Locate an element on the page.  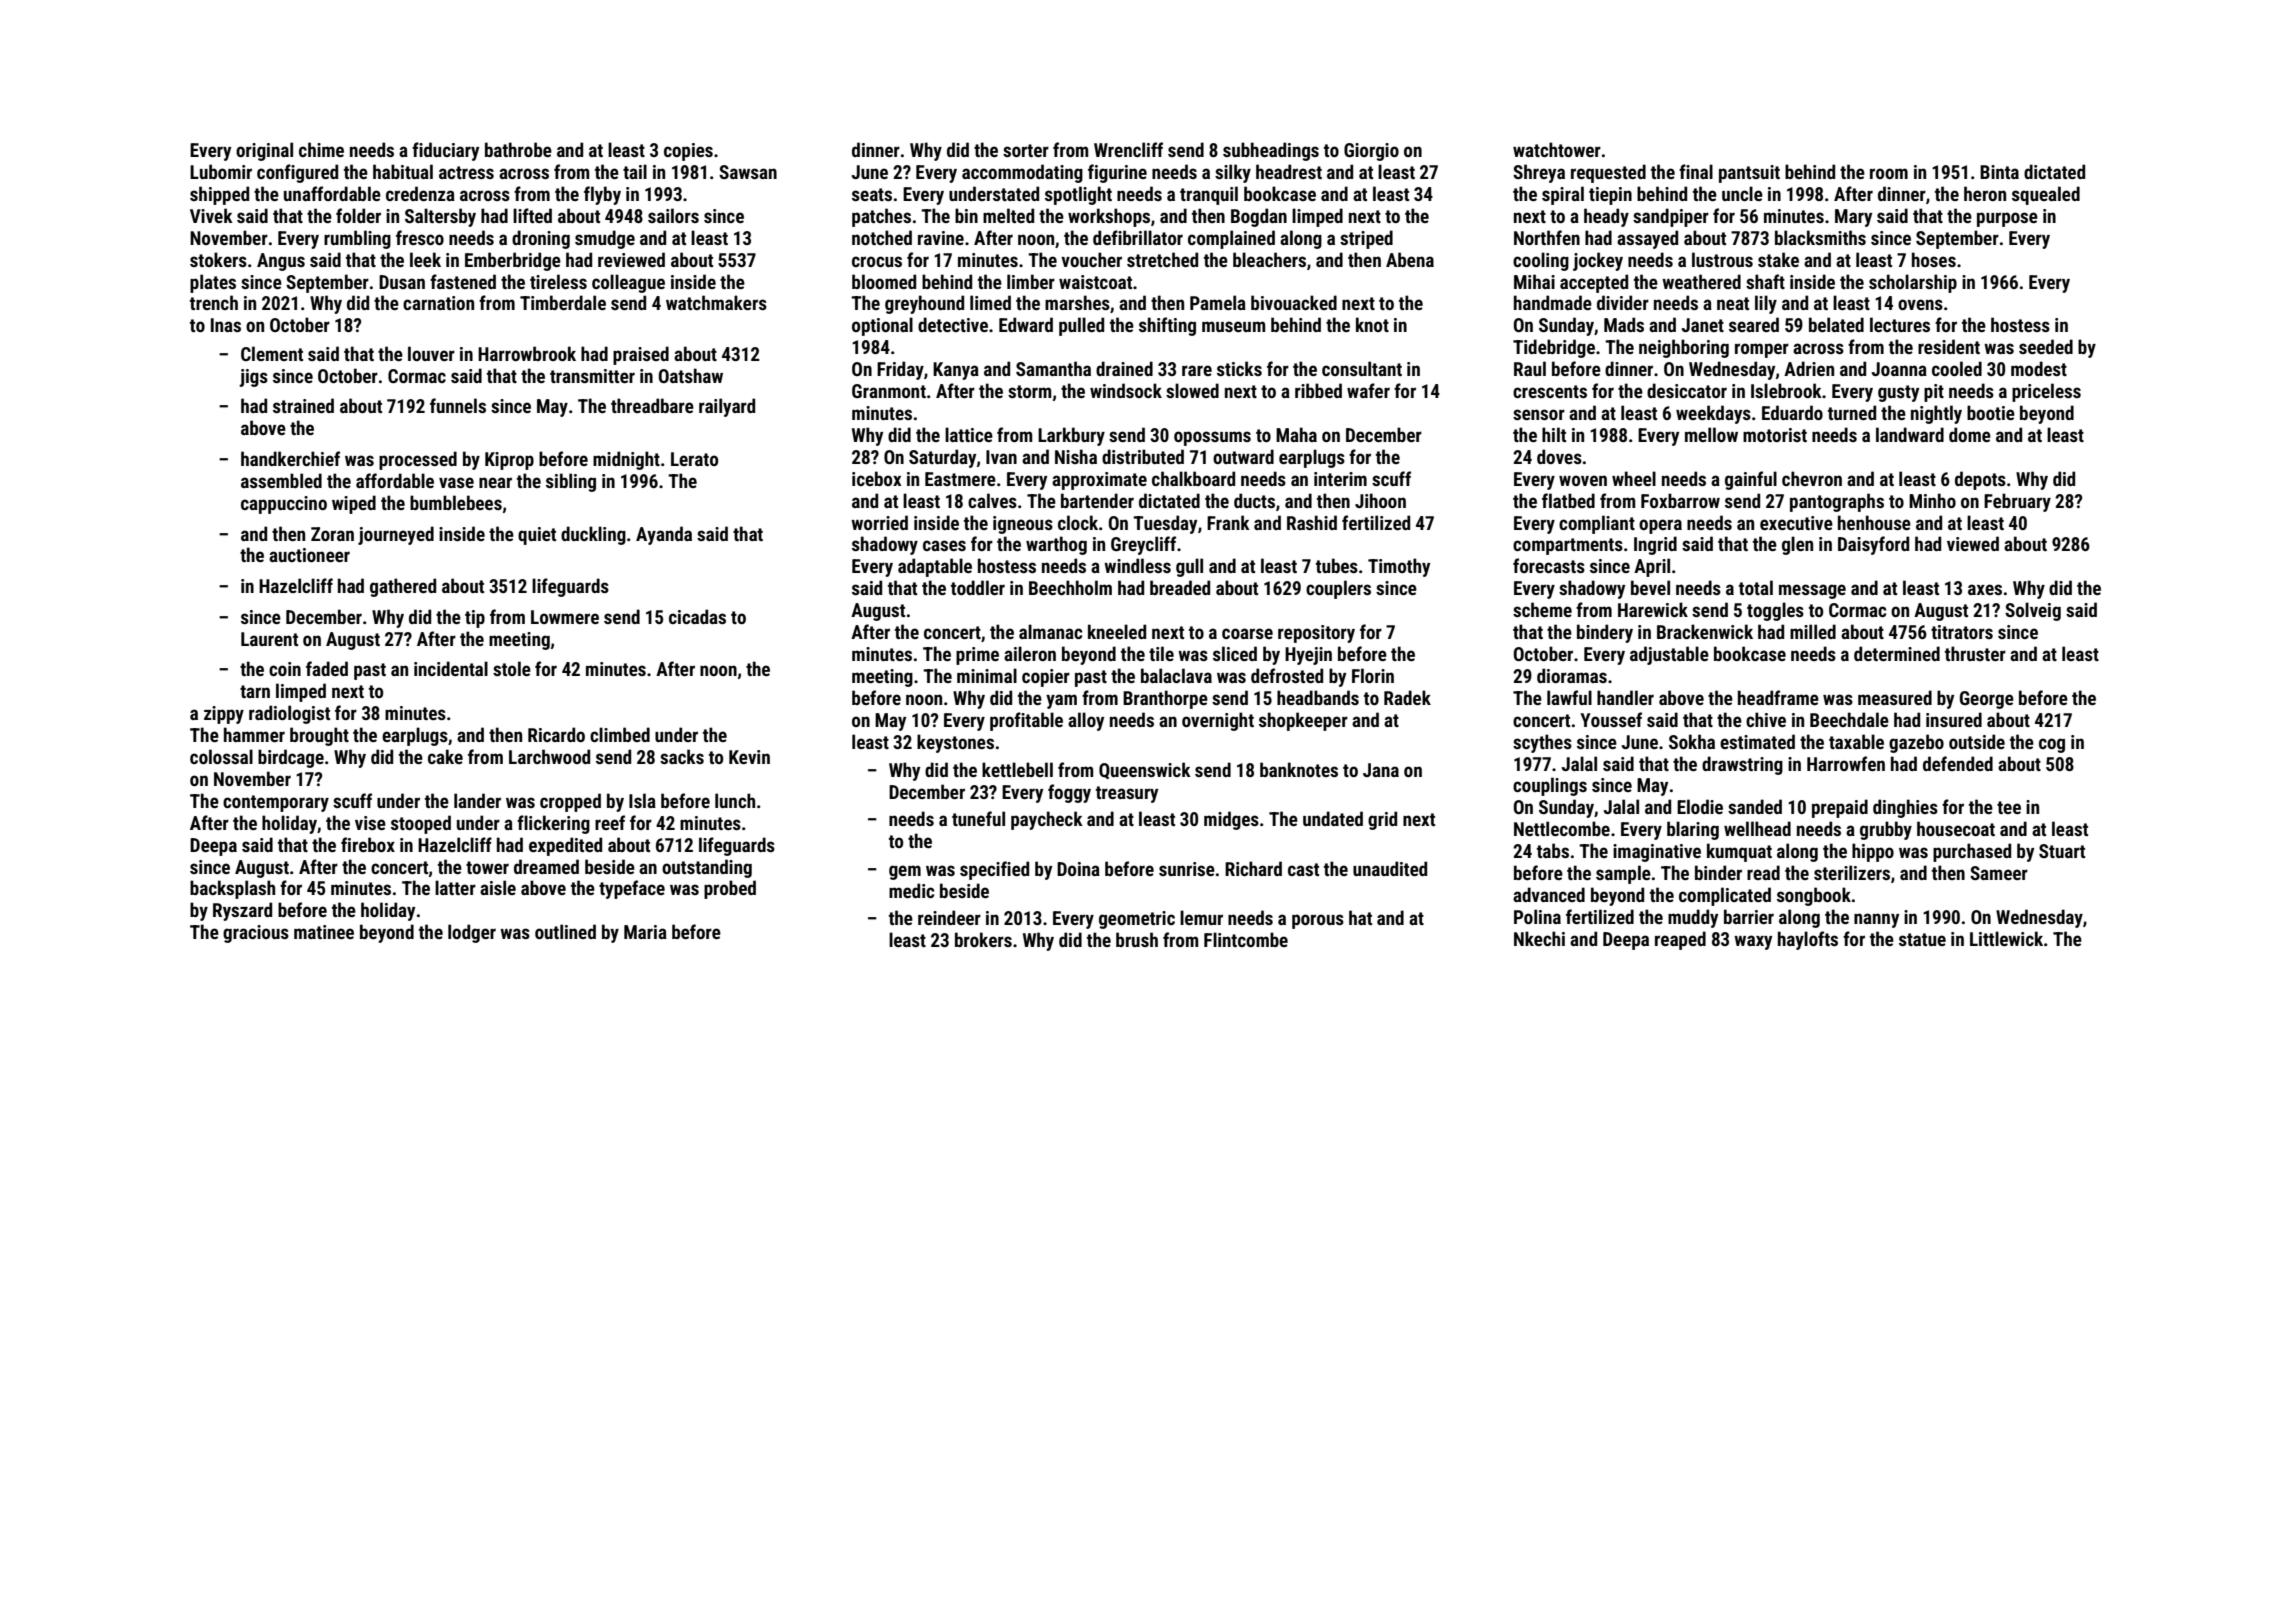
minimal is located at coordinates (987, 675).
